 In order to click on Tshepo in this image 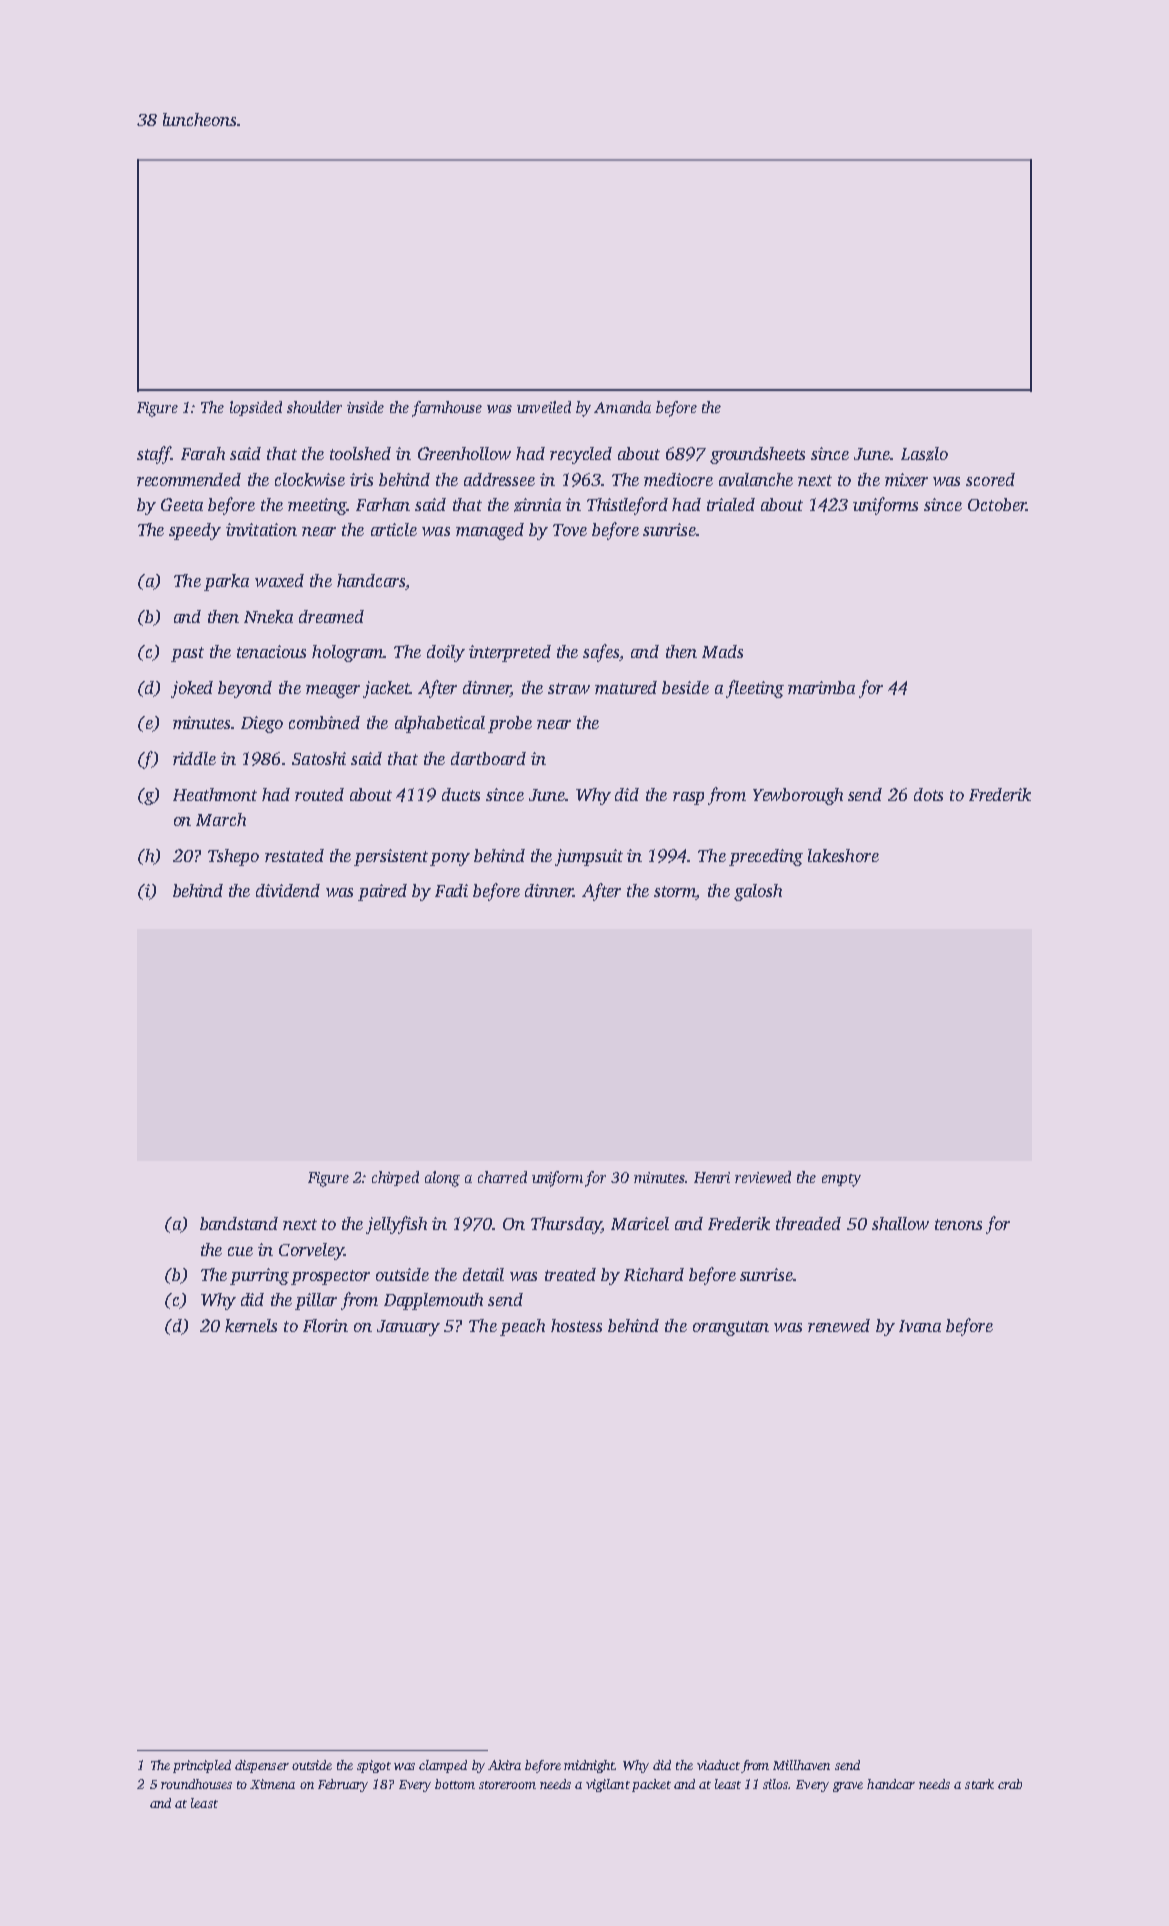, I will do `click(233, 857)`.
